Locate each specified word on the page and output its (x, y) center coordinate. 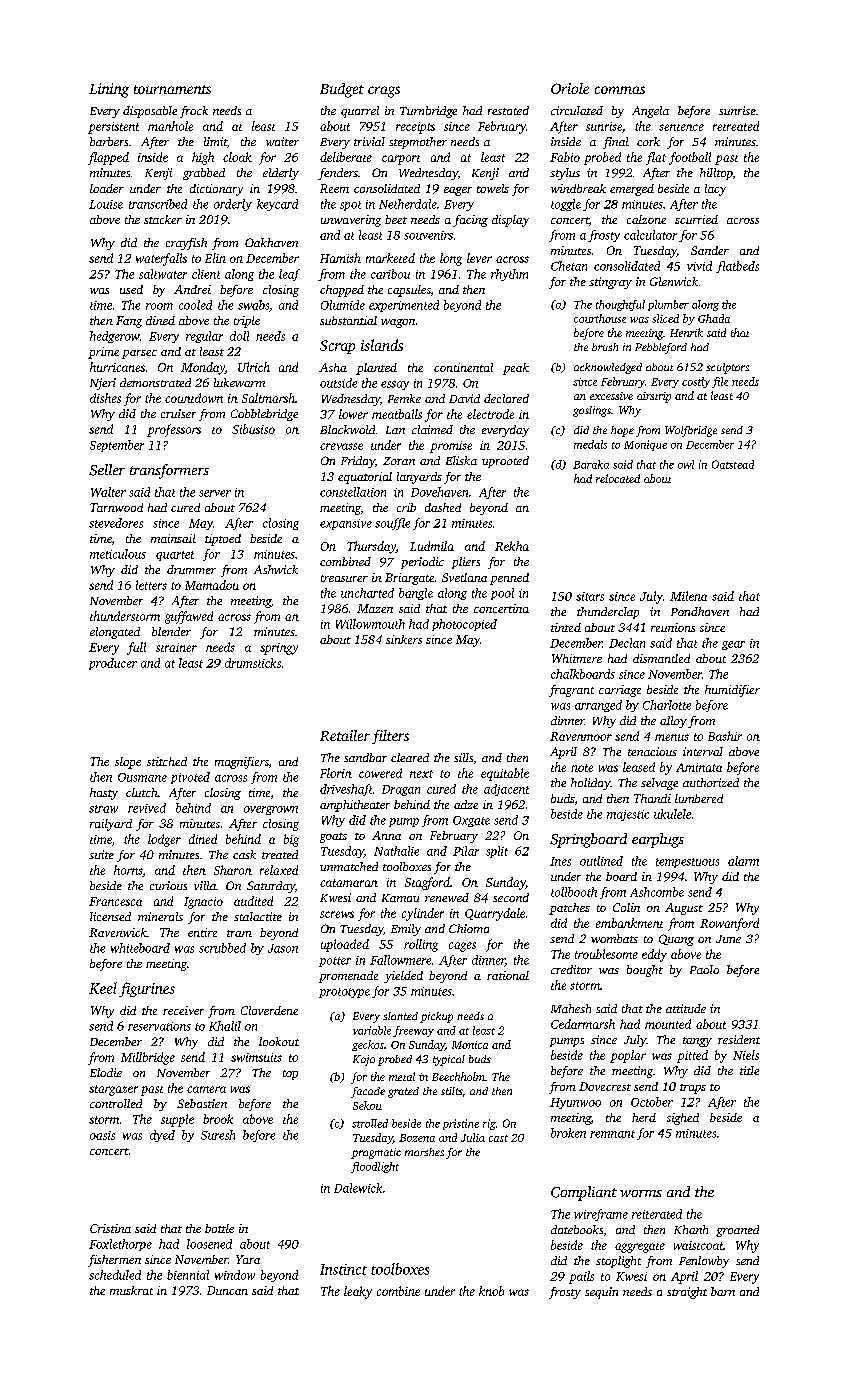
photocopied (464, 625)
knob (491, 1291)
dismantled (661, 658)
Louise (106, 204)
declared (506, 398)
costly (696, 382)
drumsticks (253, 663)
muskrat (131, 1290)
